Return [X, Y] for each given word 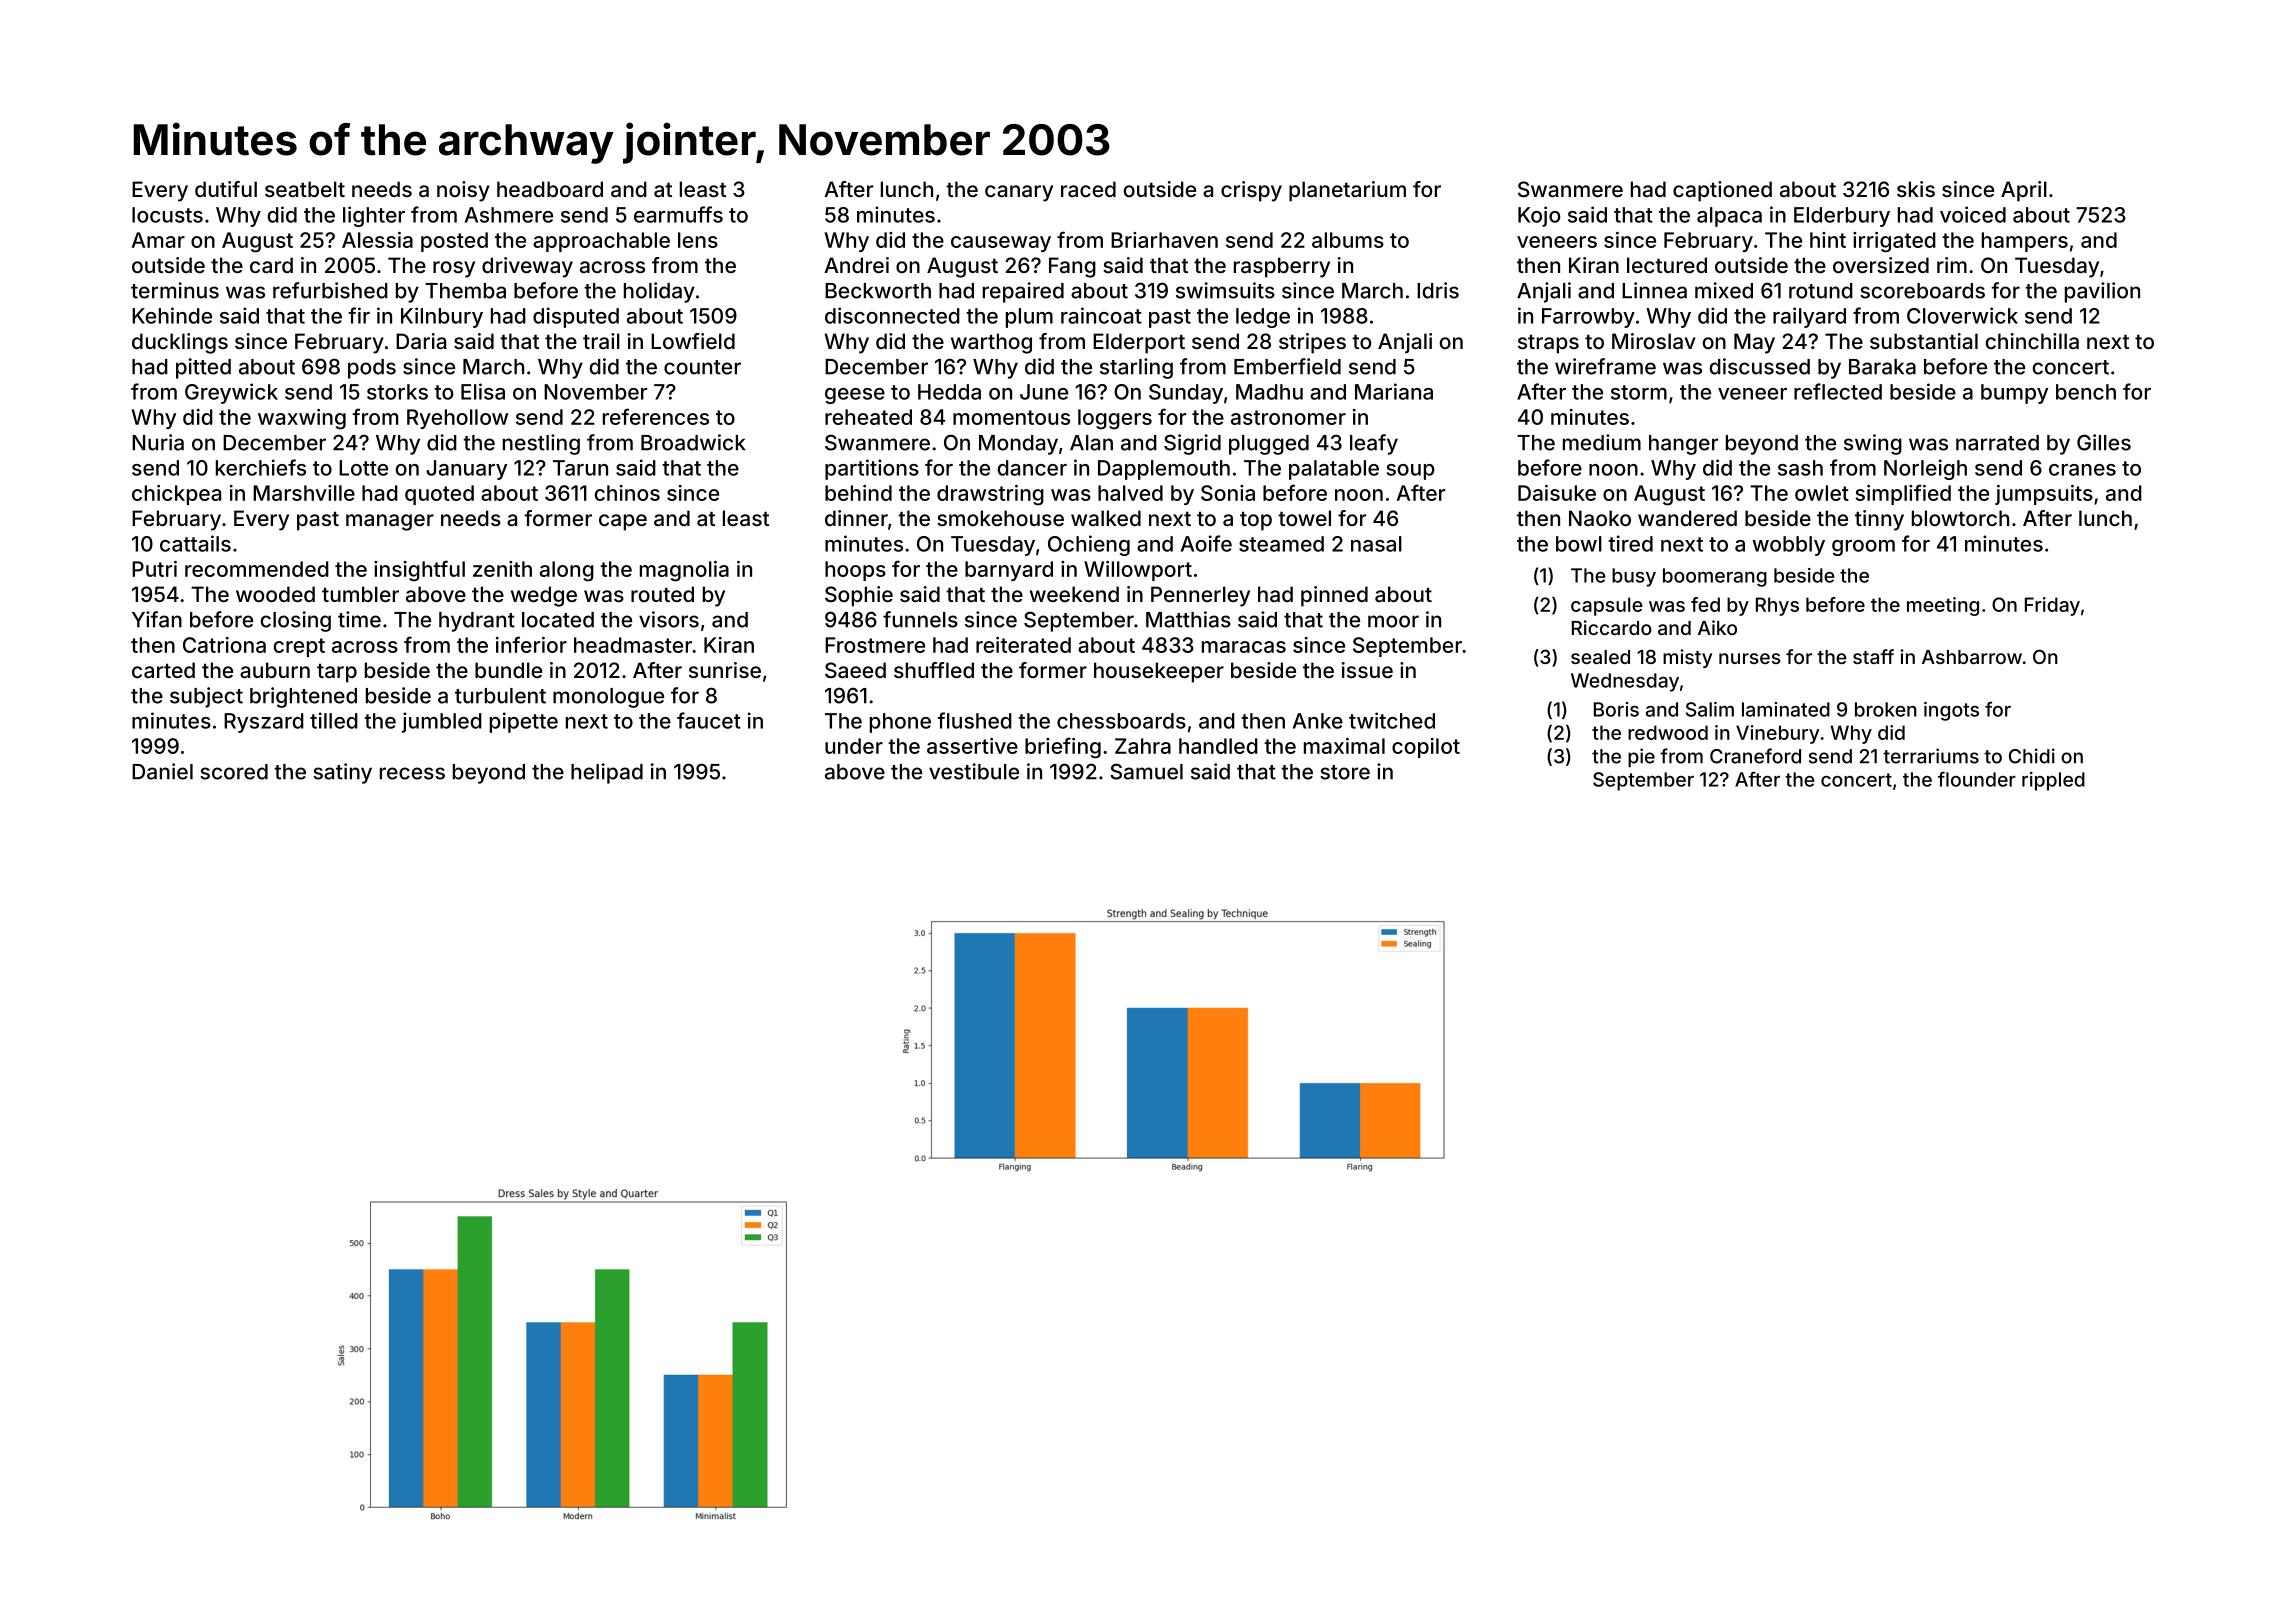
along [567, 571]
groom [1863, 548]
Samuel [1146, 771]
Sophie [859, 596]
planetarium [1347, 191]
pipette [524, 722]
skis [1916, 189]
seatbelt [305, 189]
